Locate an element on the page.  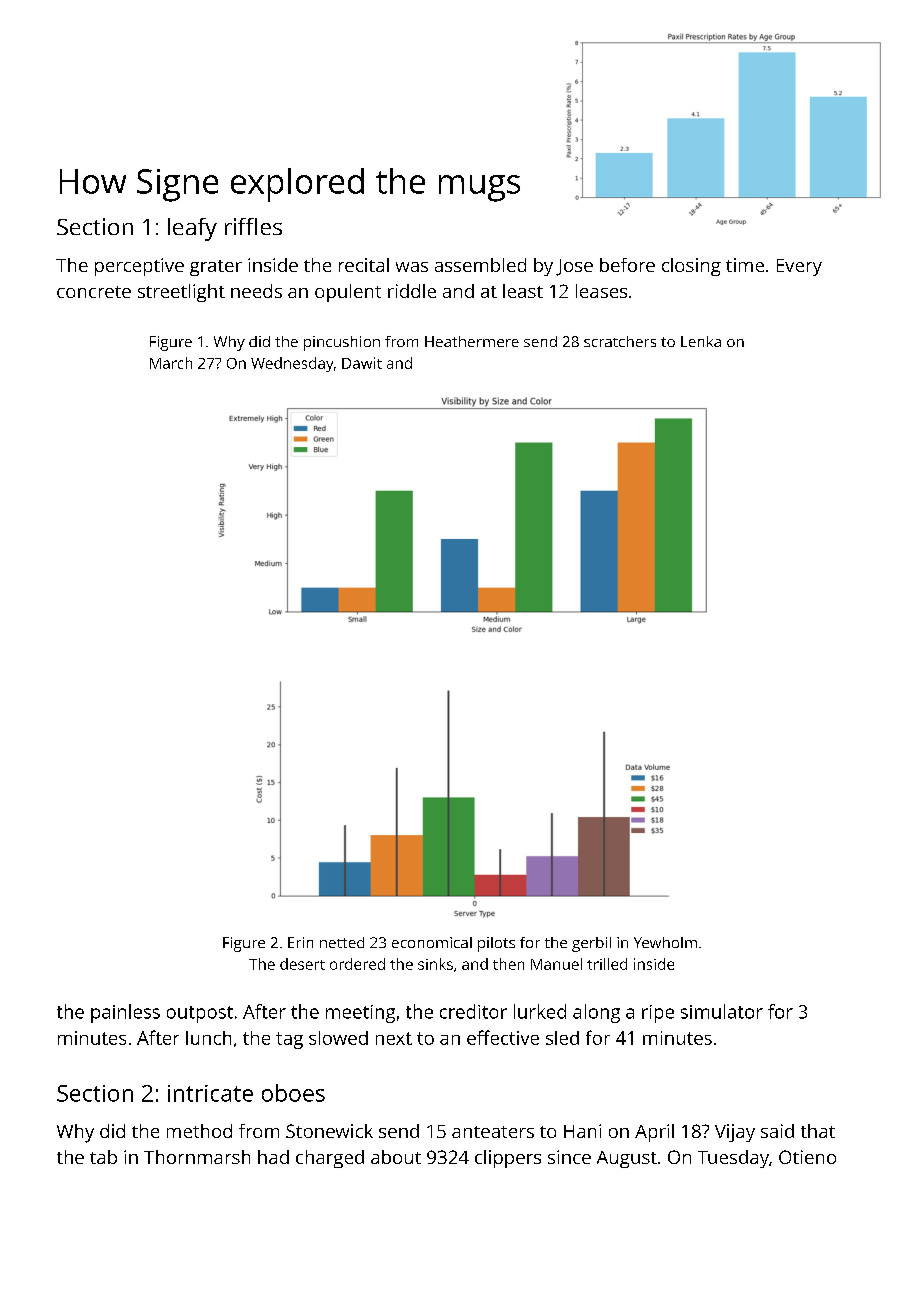
least is located at coordinates (523, 291).
